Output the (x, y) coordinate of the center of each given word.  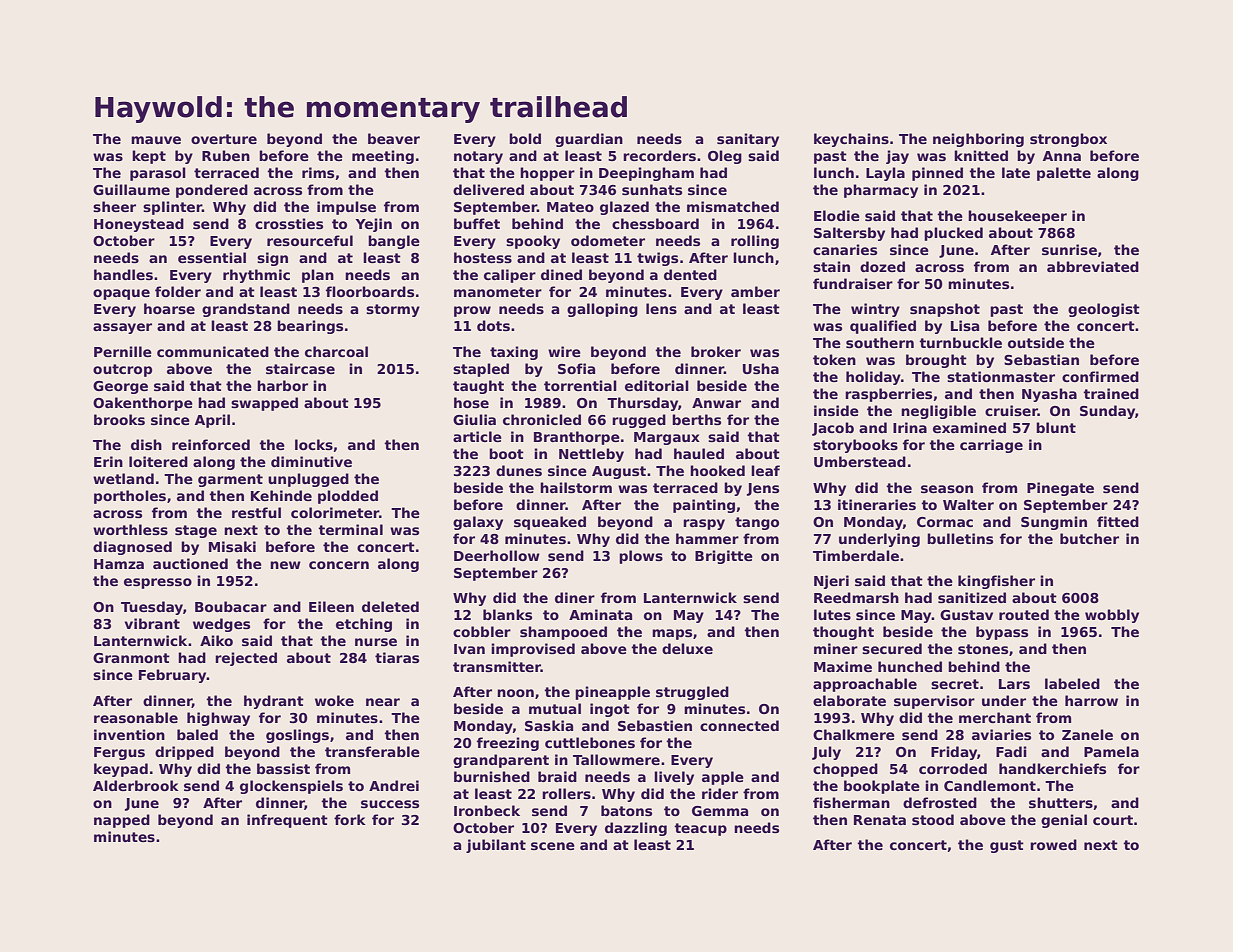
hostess (483, 257)
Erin (108, 461)
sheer (114, 206)
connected (739, 725)
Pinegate (1060, 489)
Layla (885, 174)
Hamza (119, 564)
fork (350, 819)
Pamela (1111, 751)
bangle (394, 242)
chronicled (542, 419)
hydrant (274, 702)
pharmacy (881, 191)
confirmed (1100, 376)
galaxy (478, 523)
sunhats (652, 189)
